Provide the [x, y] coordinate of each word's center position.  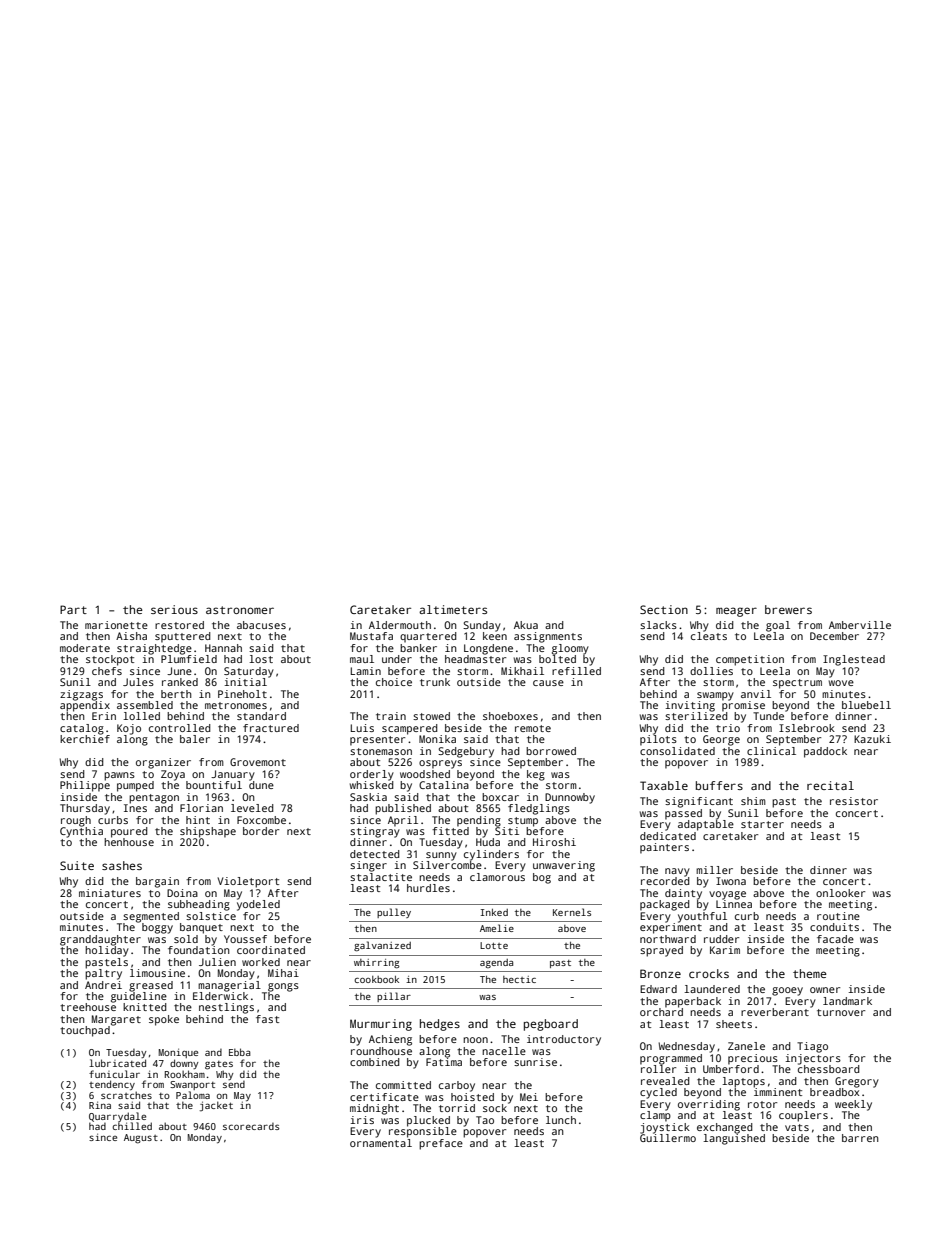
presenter [377, 741]
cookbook [376, 979]
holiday [107, 951]
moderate [85, 648]
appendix [85, 706]
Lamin [366, 671]
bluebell [866, 705]
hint [198, 820]
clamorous [497, 877]
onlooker [840, 893]
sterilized [696, 716]
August [141, 1139]
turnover [841, 1012]
